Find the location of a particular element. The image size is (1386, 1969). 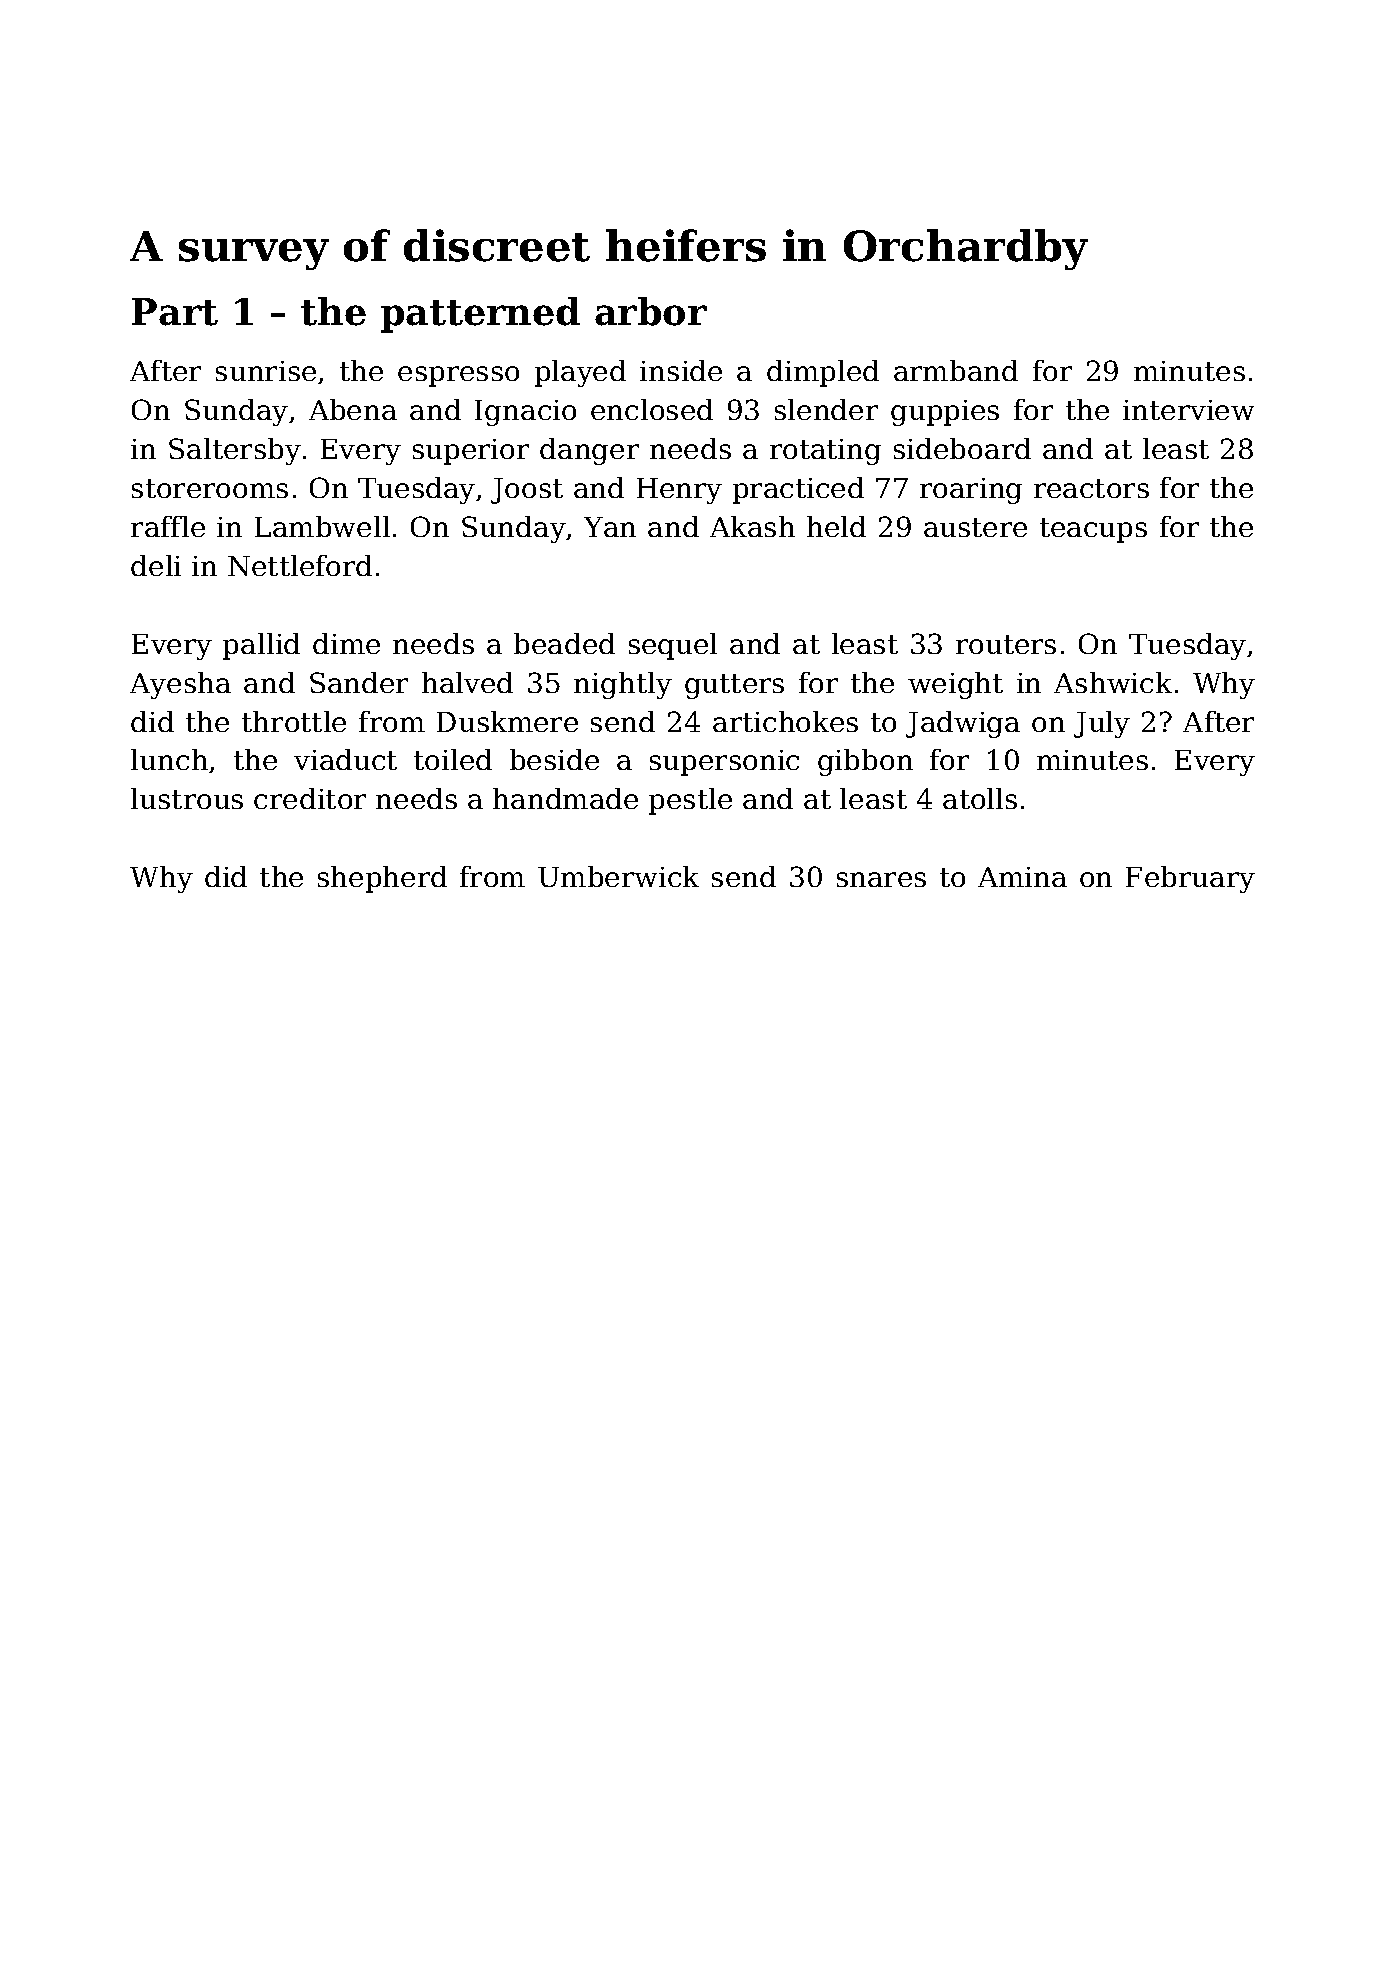

weight is located at coordinates (955, 685).
